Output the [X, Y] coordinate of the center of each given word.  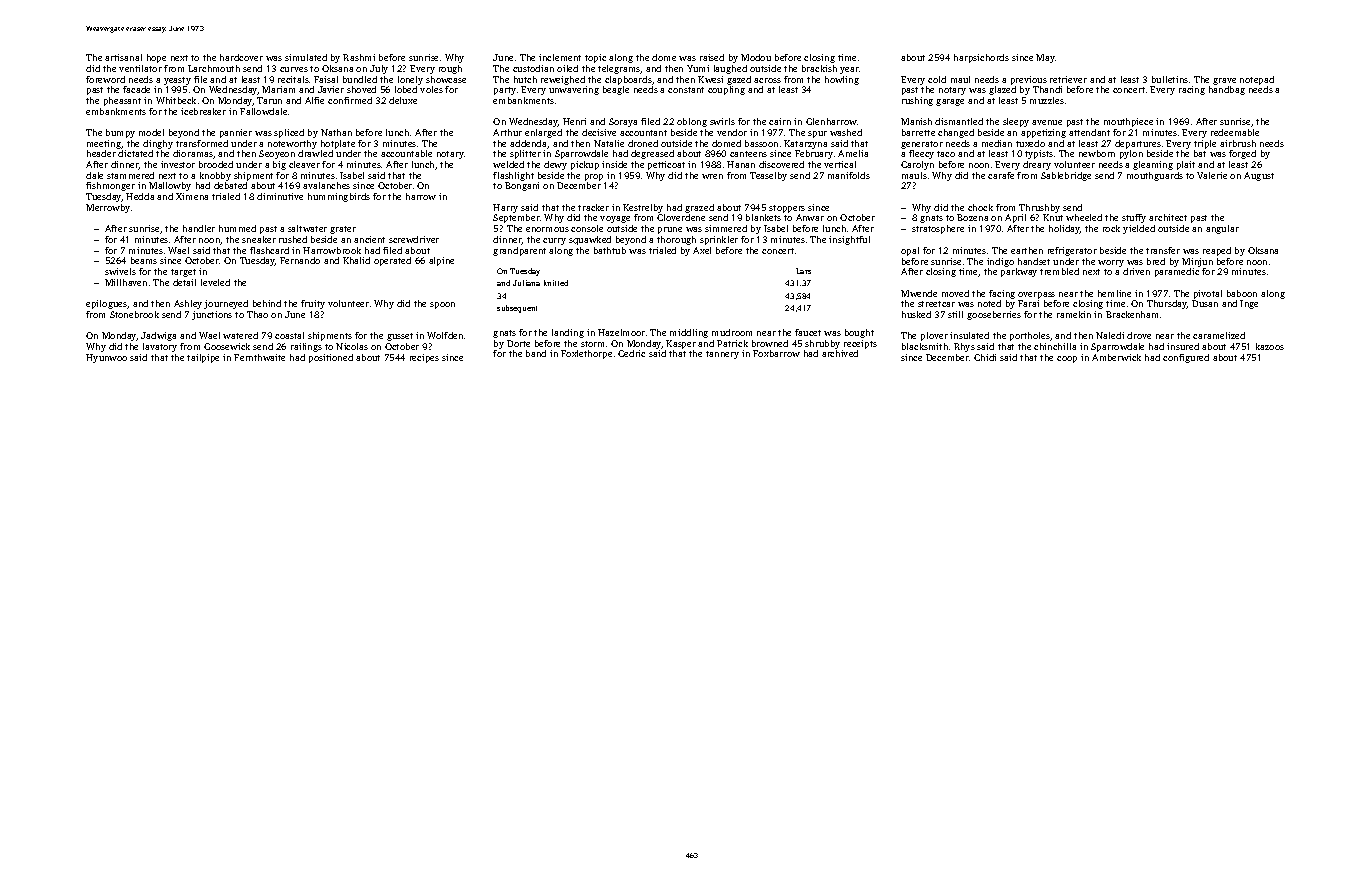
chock [980, 207]
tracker [593, 207]
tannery [722, 355]
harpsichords [981, 58]
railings [306, 347]
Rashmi [359, 57]
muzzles [1047, 100]
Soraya [623, 122]
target [183, 273]
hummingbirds [339, 197]
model [151, 132]
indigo [1000, 262]
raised [712, 57]
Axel [702, 250]
